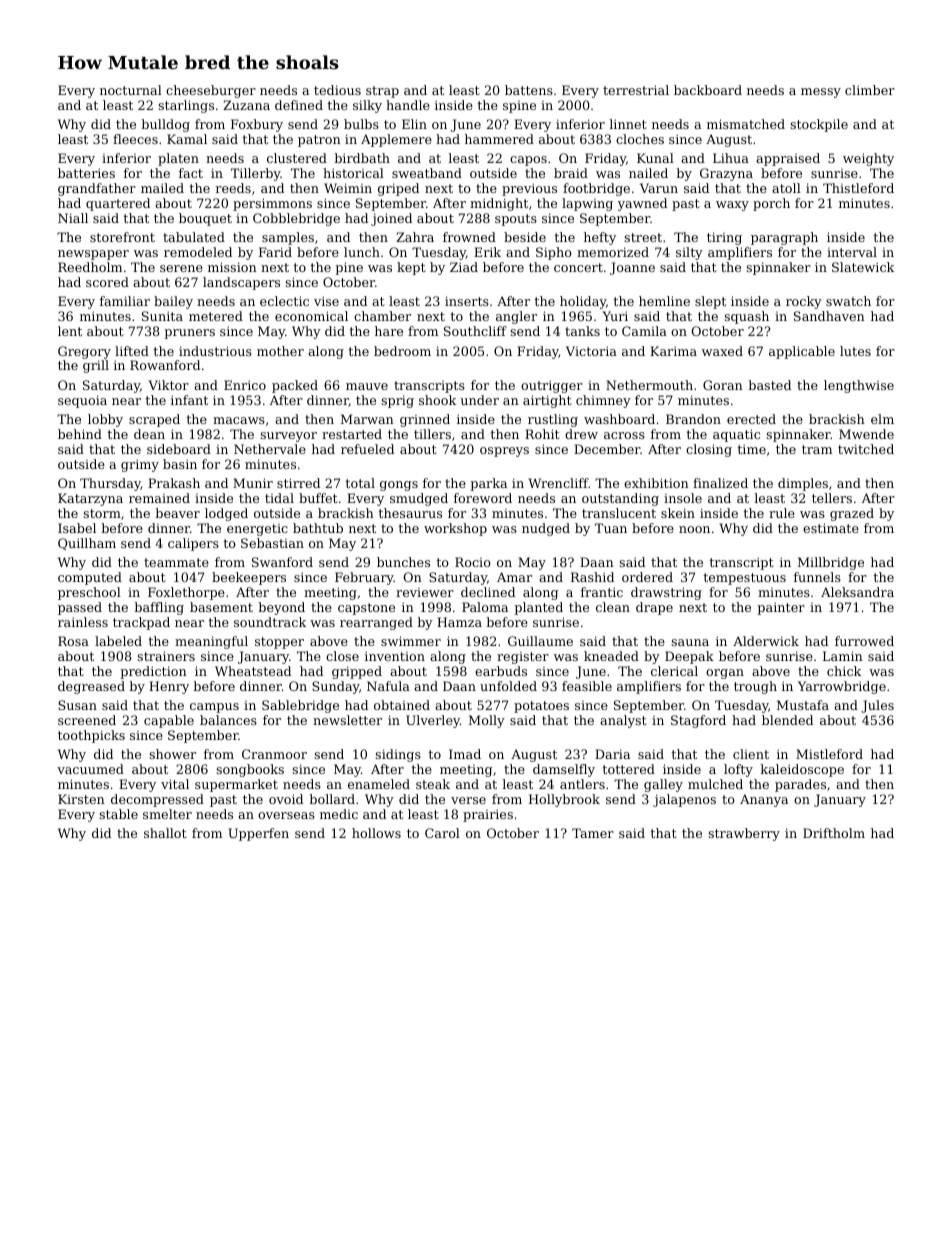 This screenshot has width=952, height=1233. What do you see at coordinates (194, 237) in the screenshot?
I see `tabulated` at bounding box center [194, 237].
